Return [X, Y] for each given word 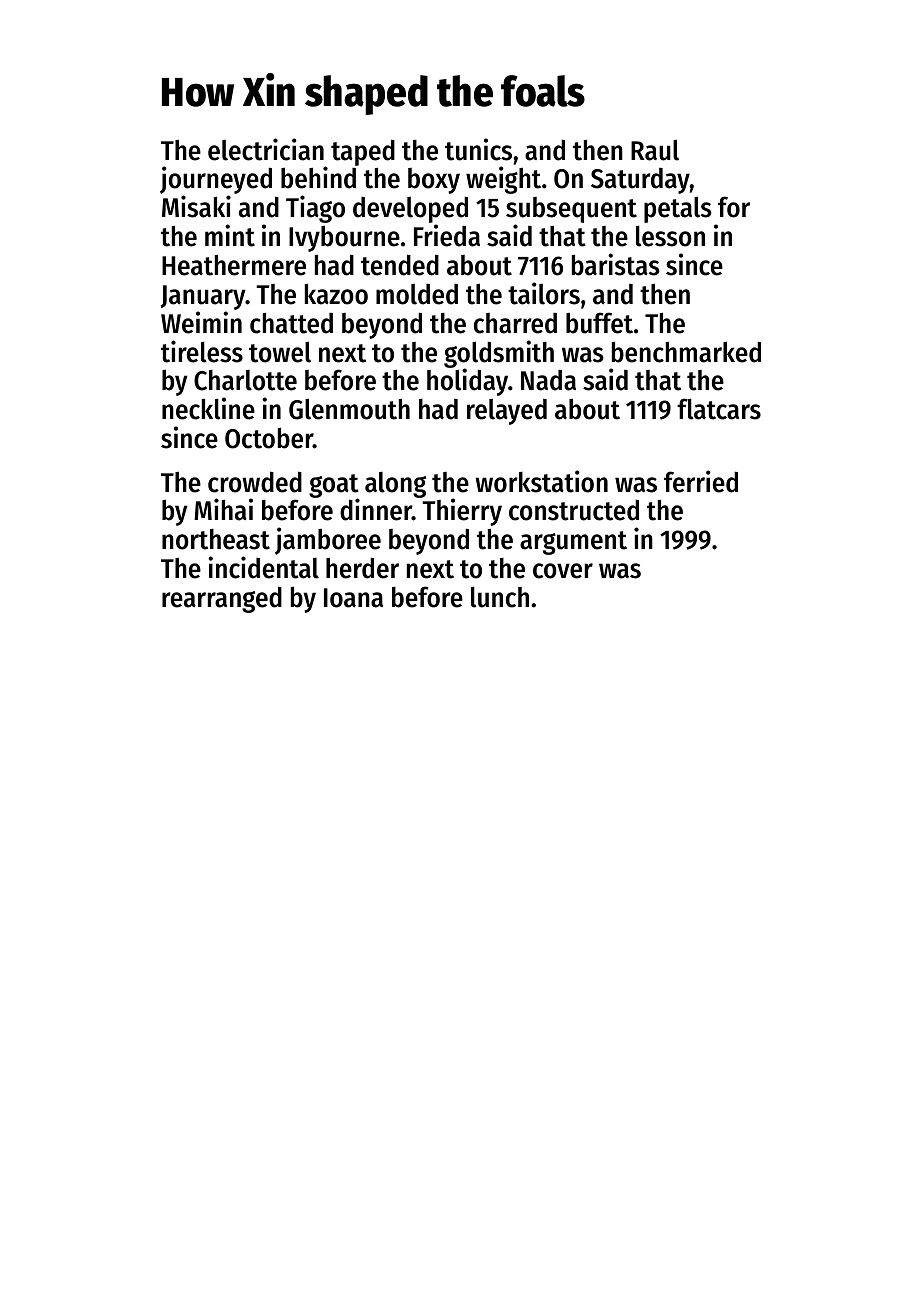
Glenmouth [349, 409]
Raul [655, 150]
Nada [548, 380]
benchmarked [686, 352]
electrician [266, 149]
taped [363, 152]
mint [230, 235]
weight [503, 180]
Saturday [640, 181]
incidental [263, 567]
